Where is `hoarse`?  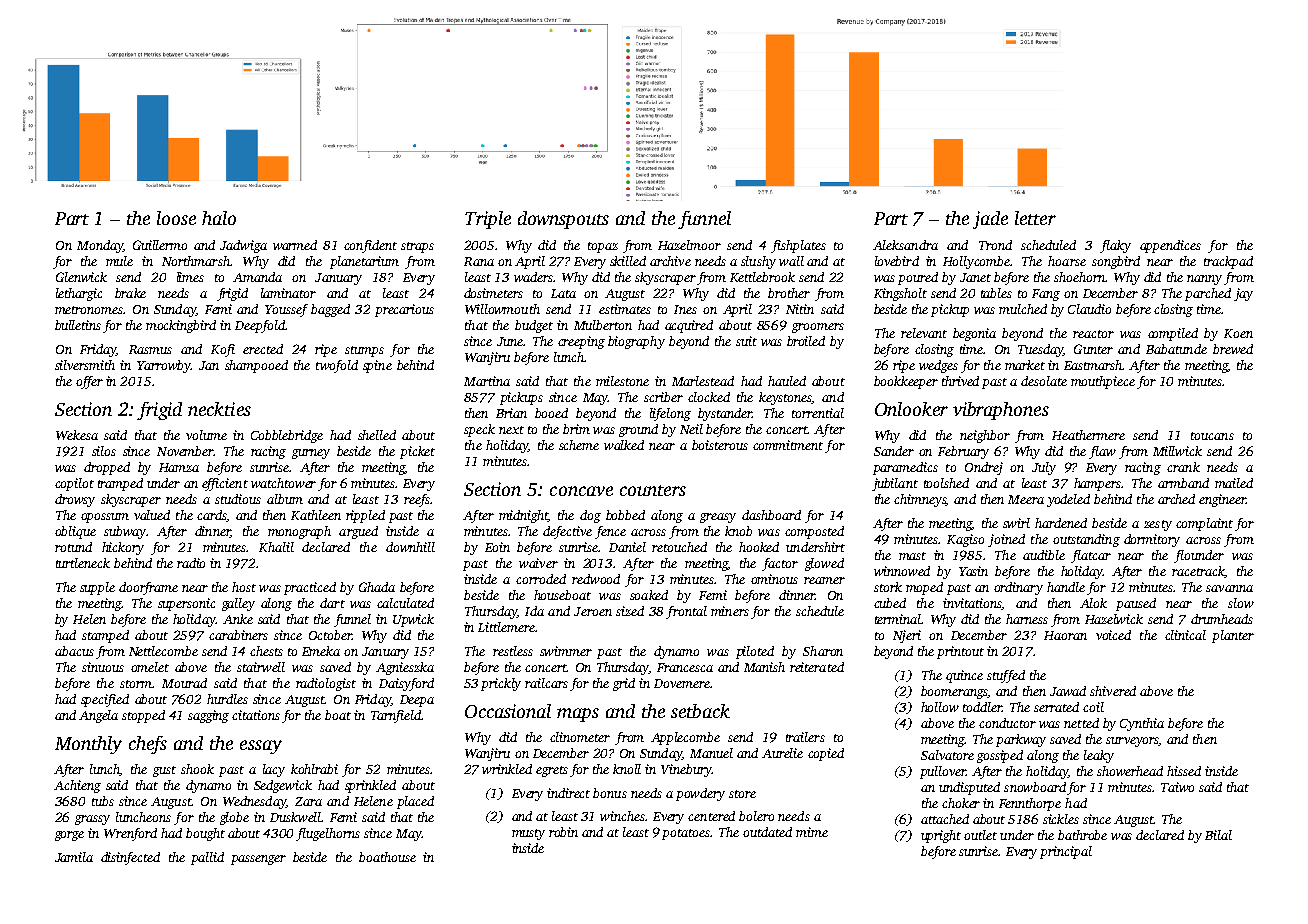
hoarse is located at coordinates (1067, 261).
